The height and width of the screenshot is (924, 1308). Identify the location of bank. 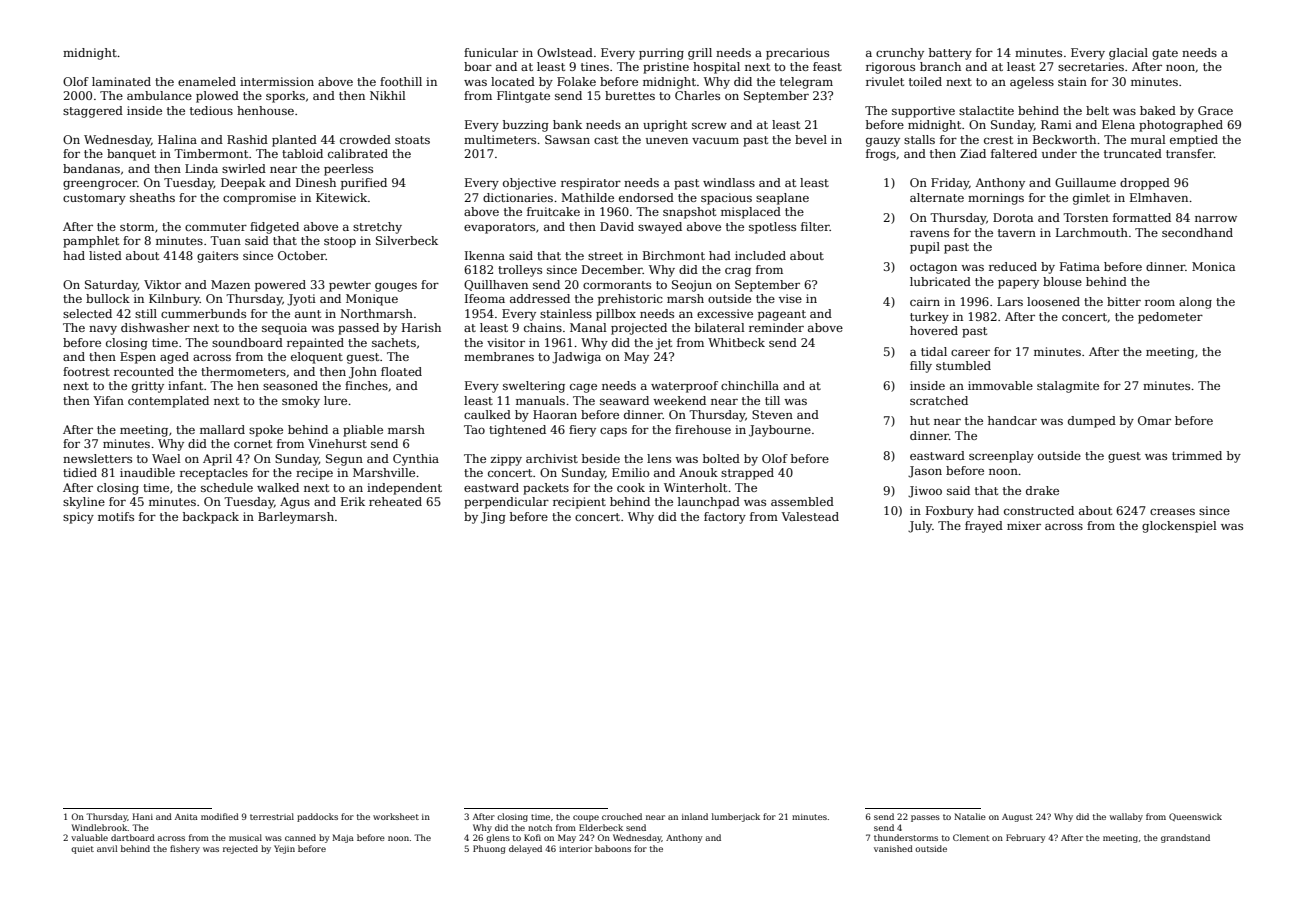
(567, 124).
